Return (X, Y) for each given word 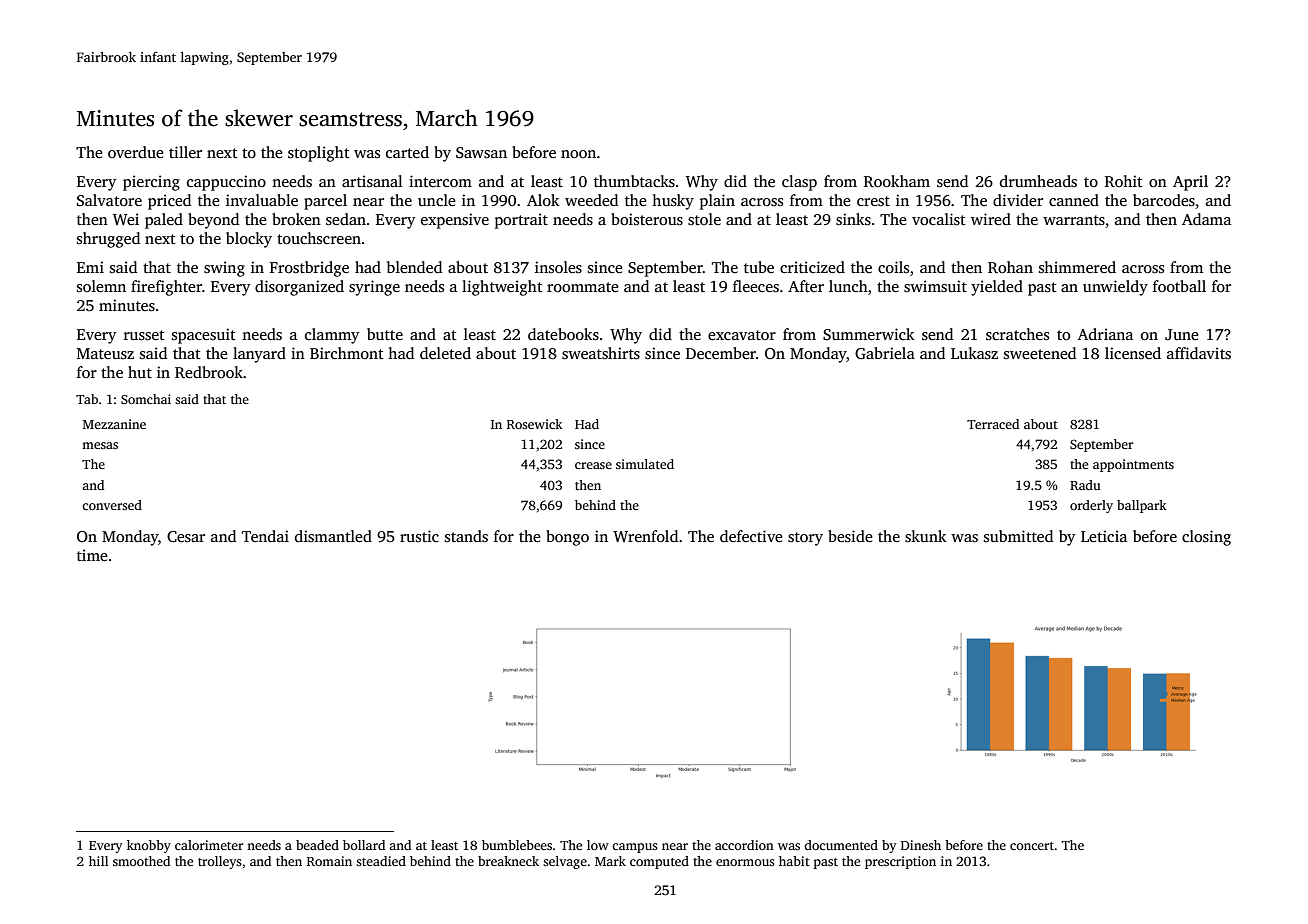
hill (98, 861)
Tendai (265, 536)
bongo (567, 538)
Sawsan (481, 153)
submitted (1018, 536)
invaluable (262, 200)
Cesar (186, 537)
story (805, 539)
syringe (374, 288)
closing (1206, 538)
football (1179, 286)
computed (659, 862)
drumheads (1038, 181)
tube (759, 267)
